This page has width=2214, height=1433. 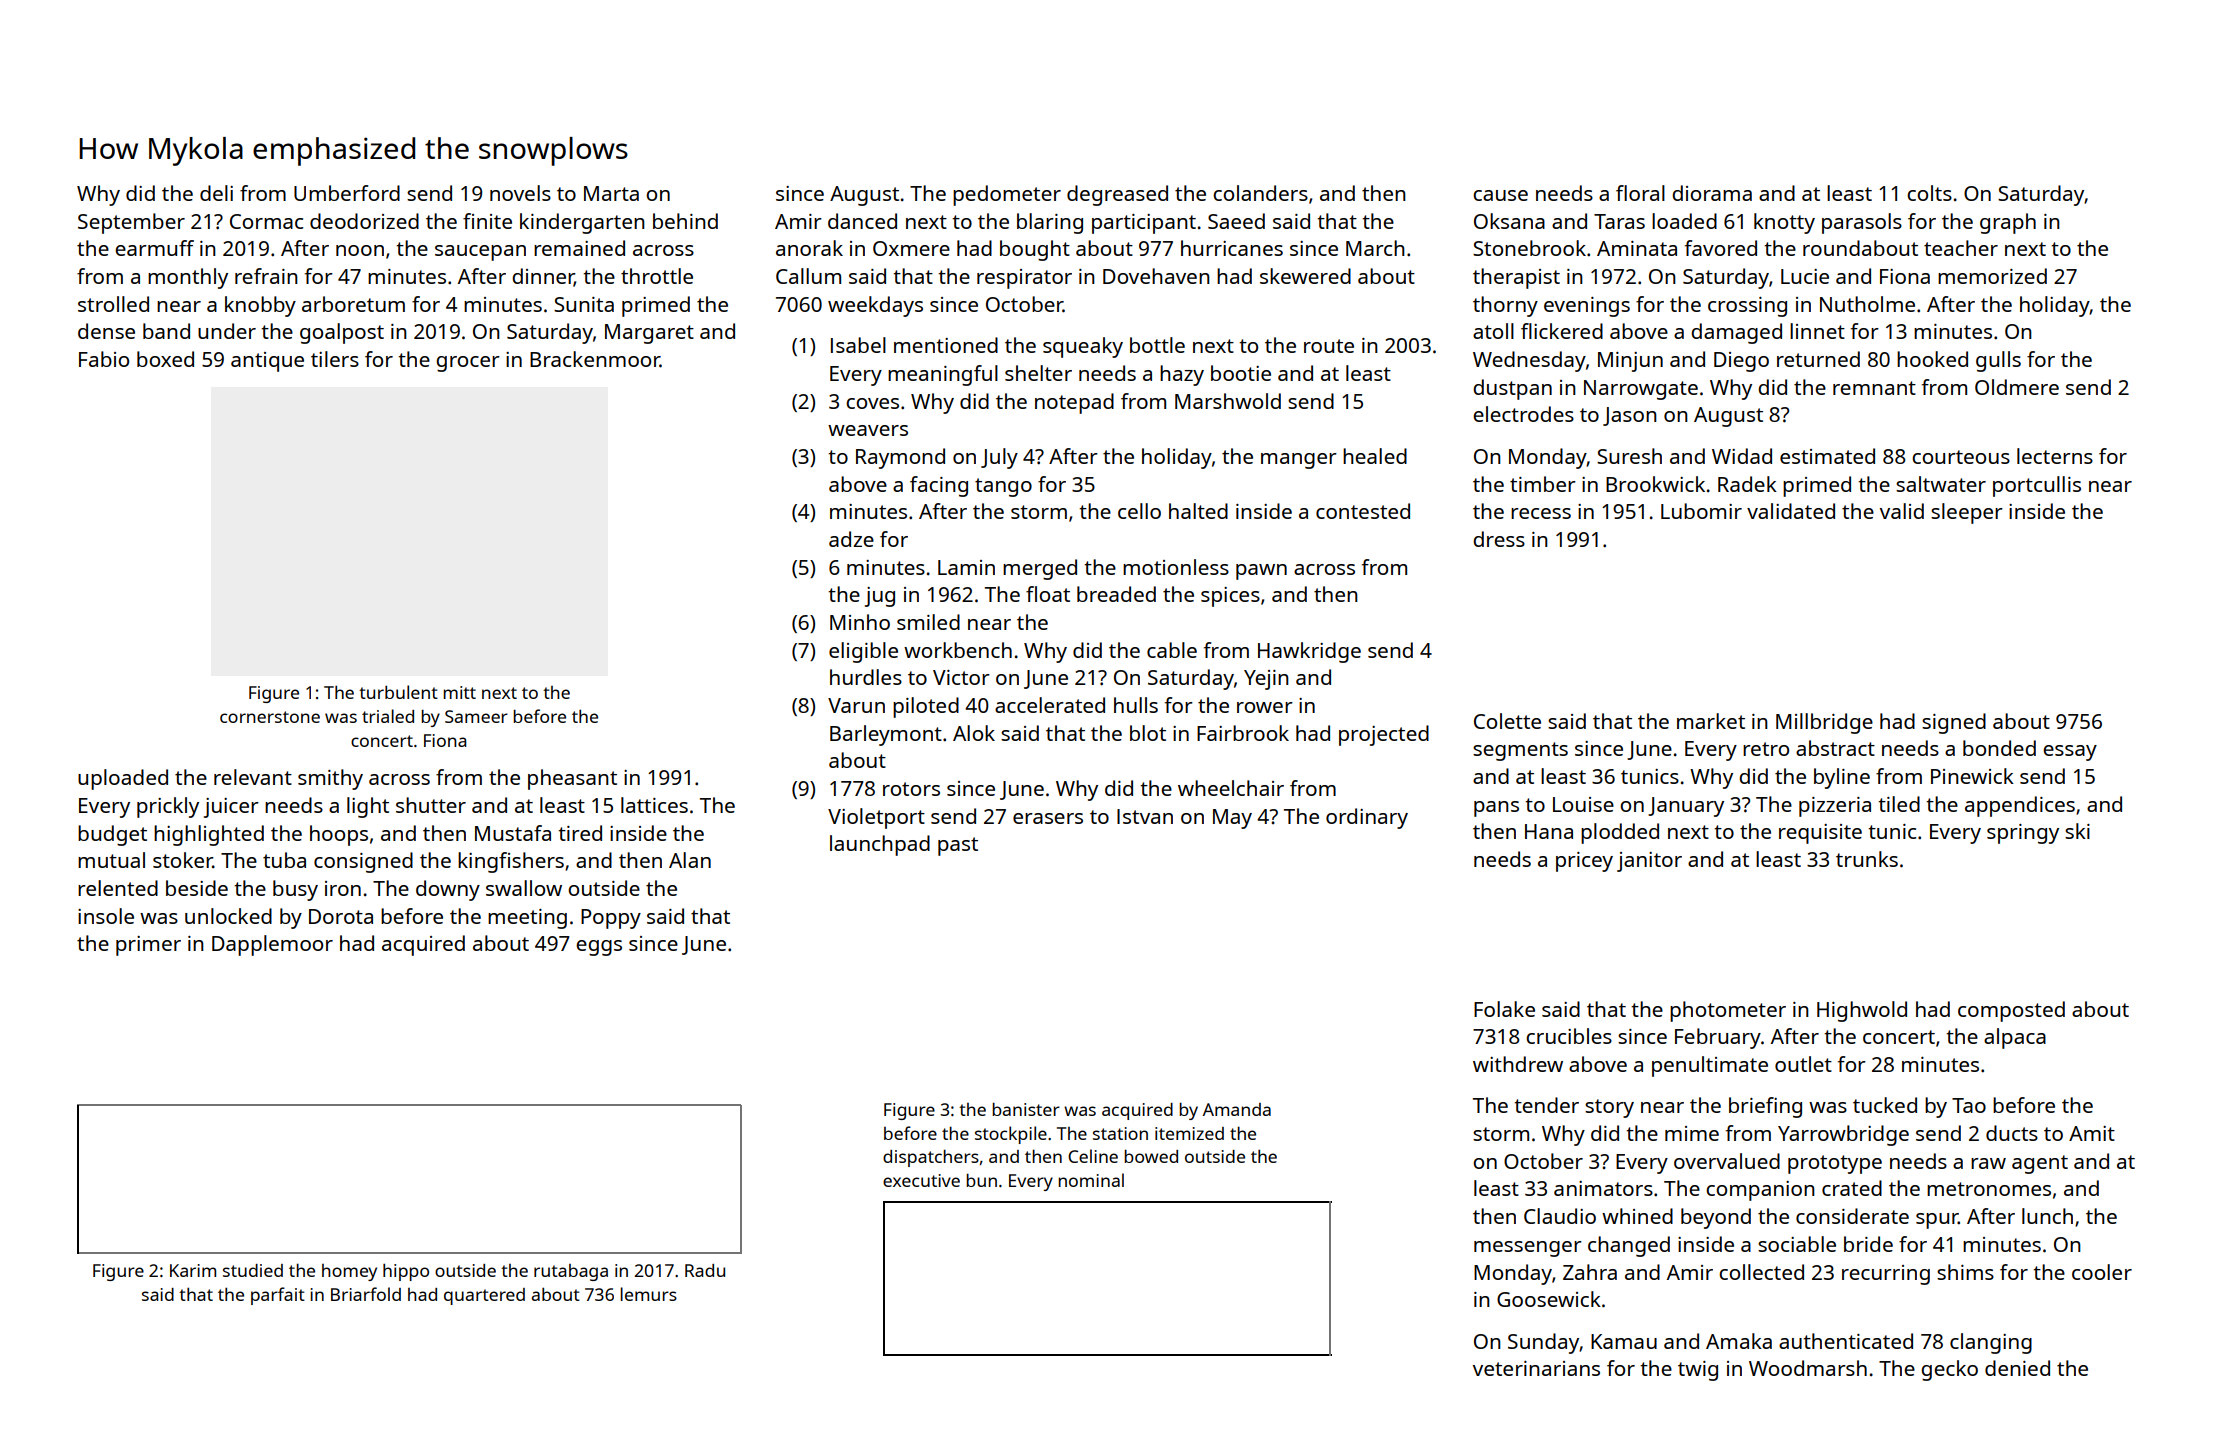 What do you see at coordinates (459, 692) in the page?
I see `mitt` at bounding box center [459, 692].
